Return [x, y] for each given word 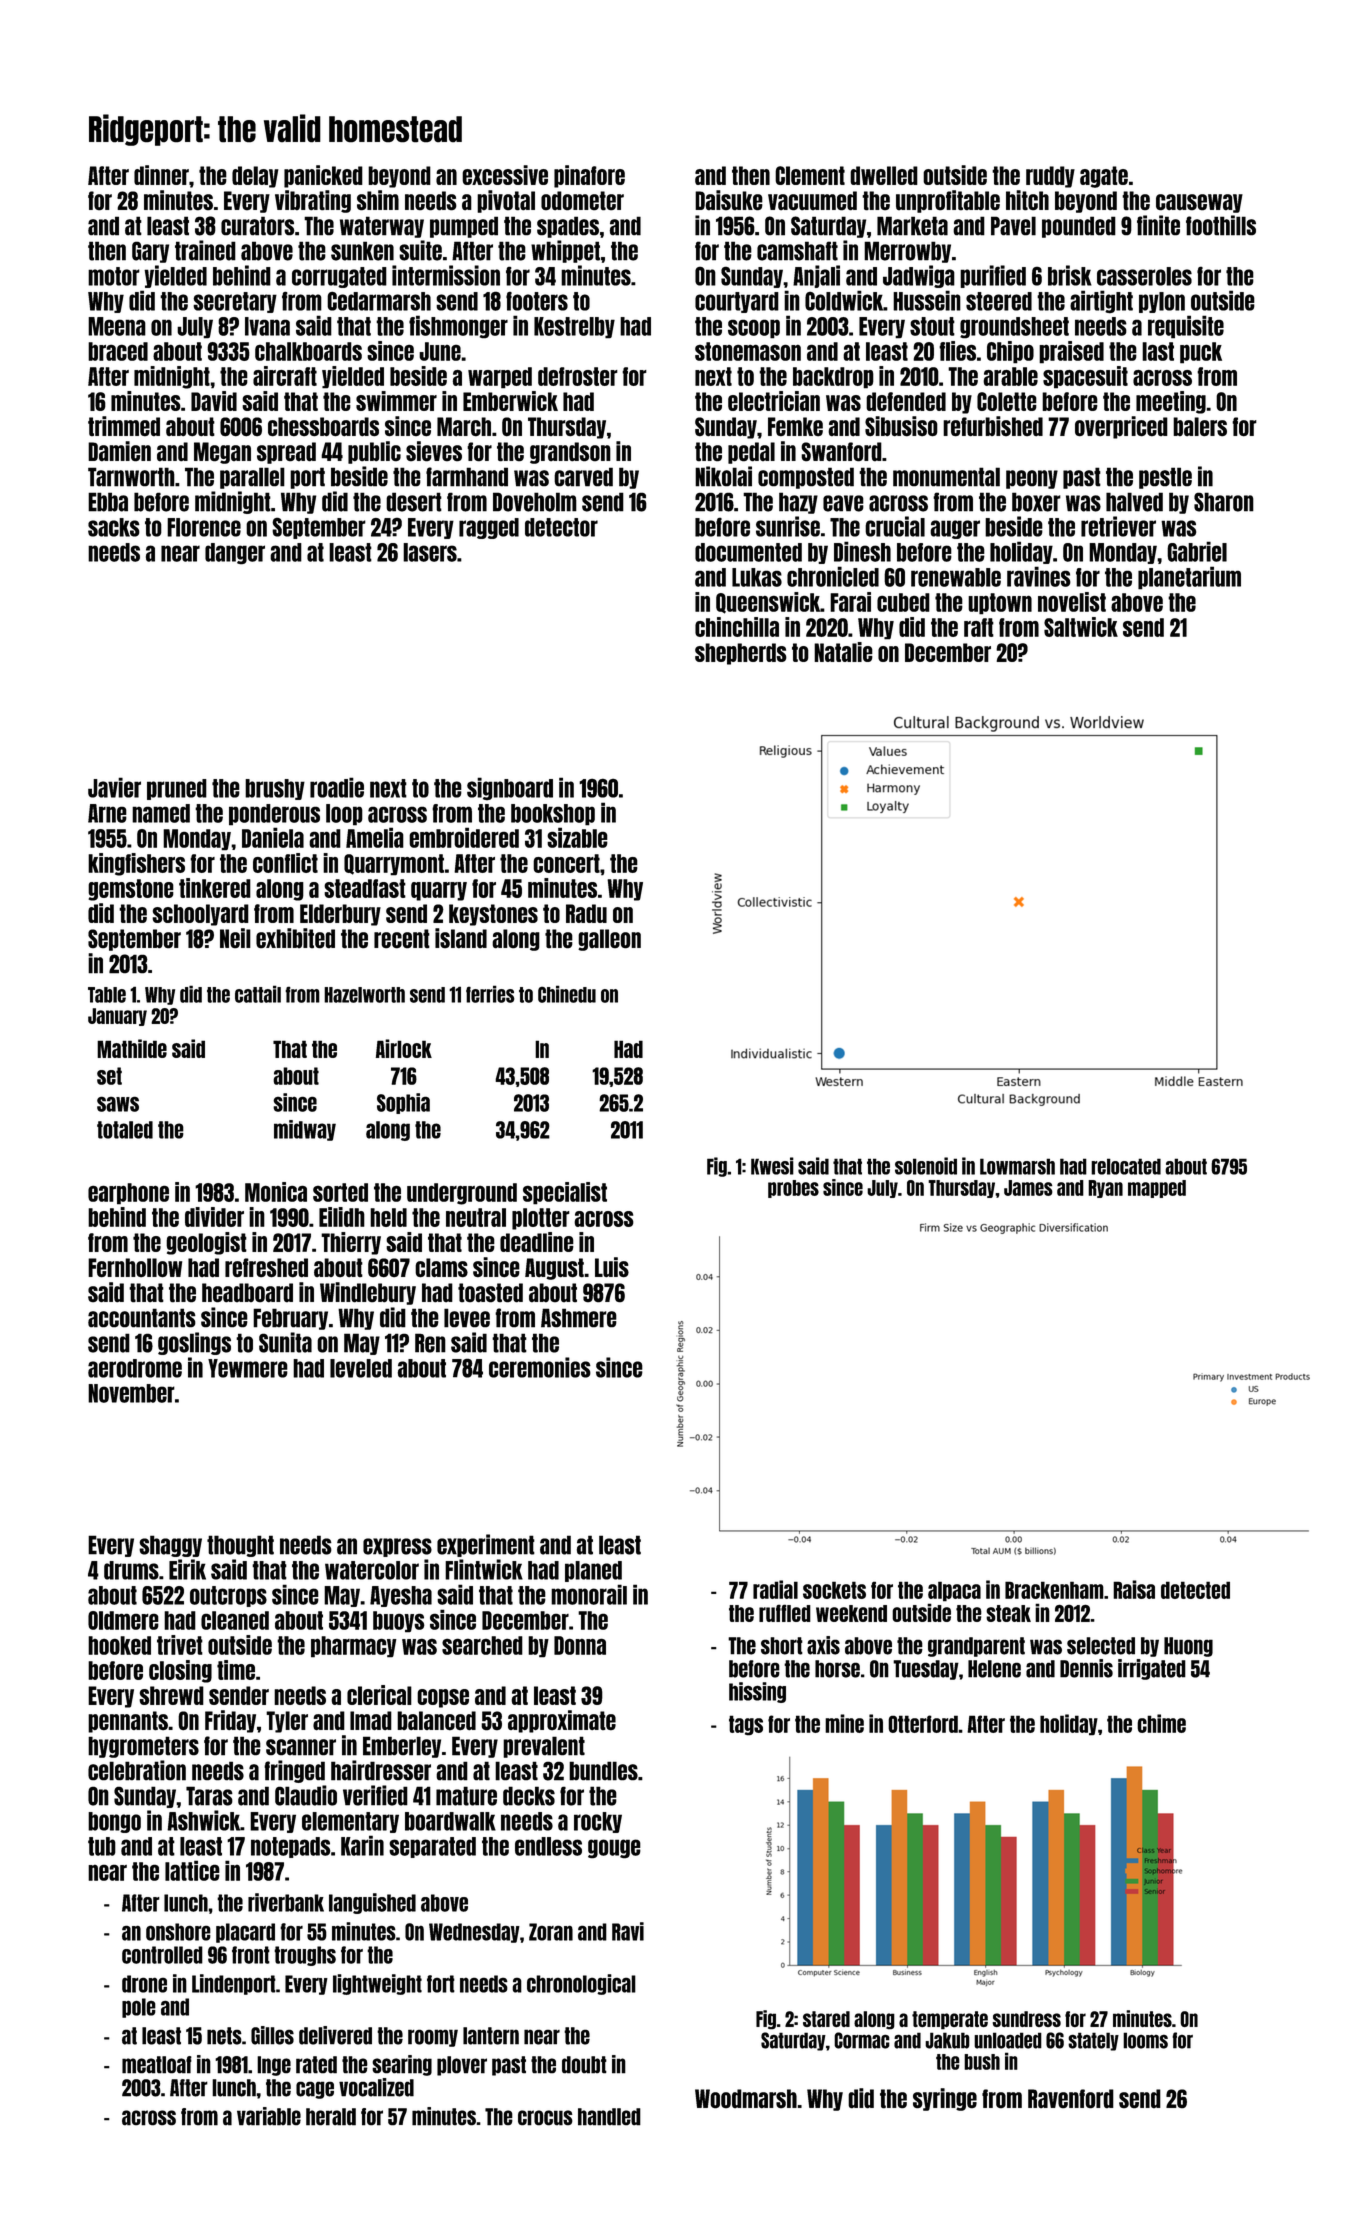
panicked [323, 176]
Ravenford [1071, 2099]
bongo [114, 1822]
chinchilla [737, 627]
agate [1104, 177]
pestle [1165, 478]
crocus [545, 2118]
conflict [285, 863]
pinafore [589, 176]
